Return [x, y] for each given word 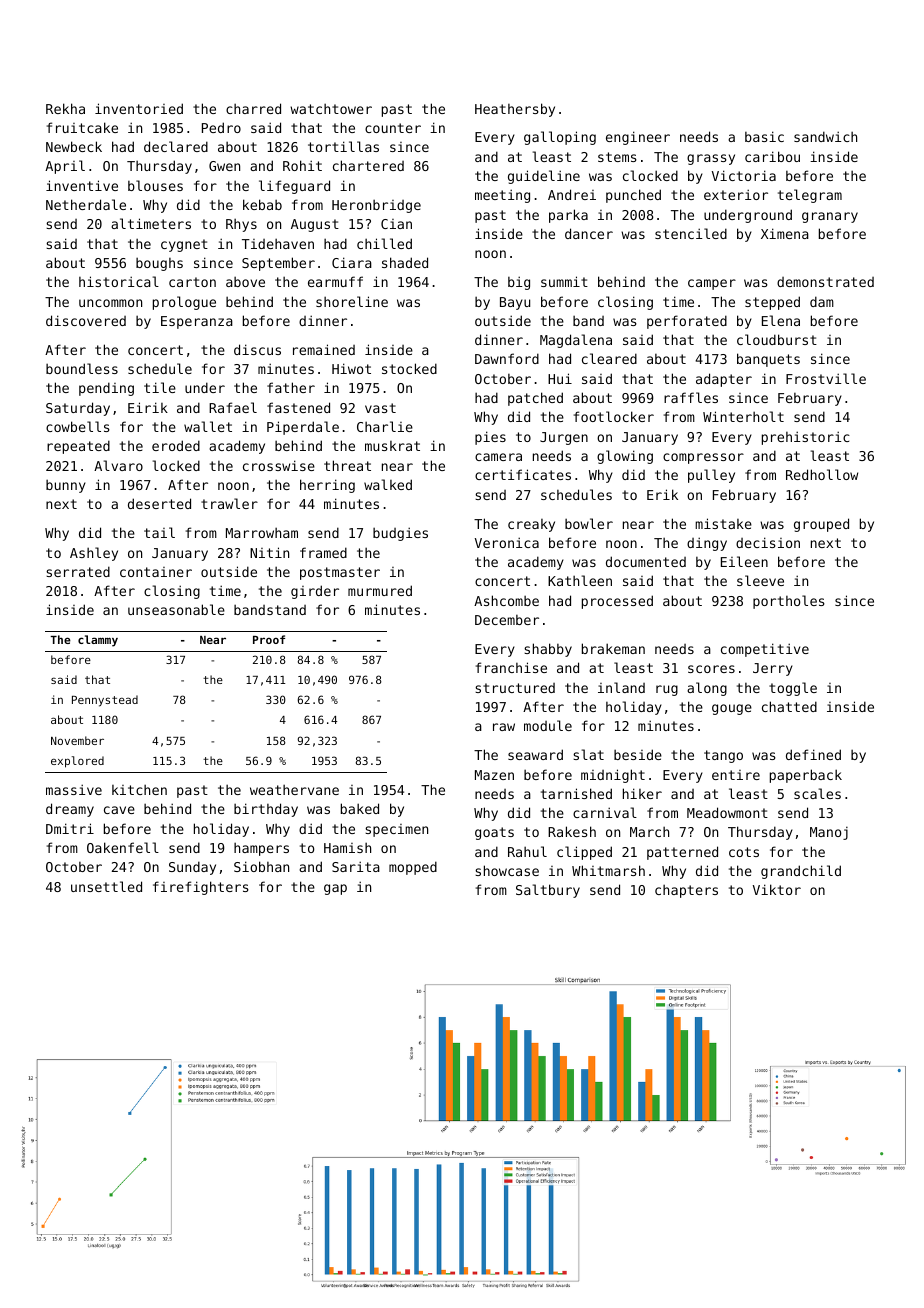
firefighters [201, 888]
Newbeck [74, 146]
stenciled [691, 233]
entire [736, 775]
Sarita [356, 866]
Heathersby [515, 110]
